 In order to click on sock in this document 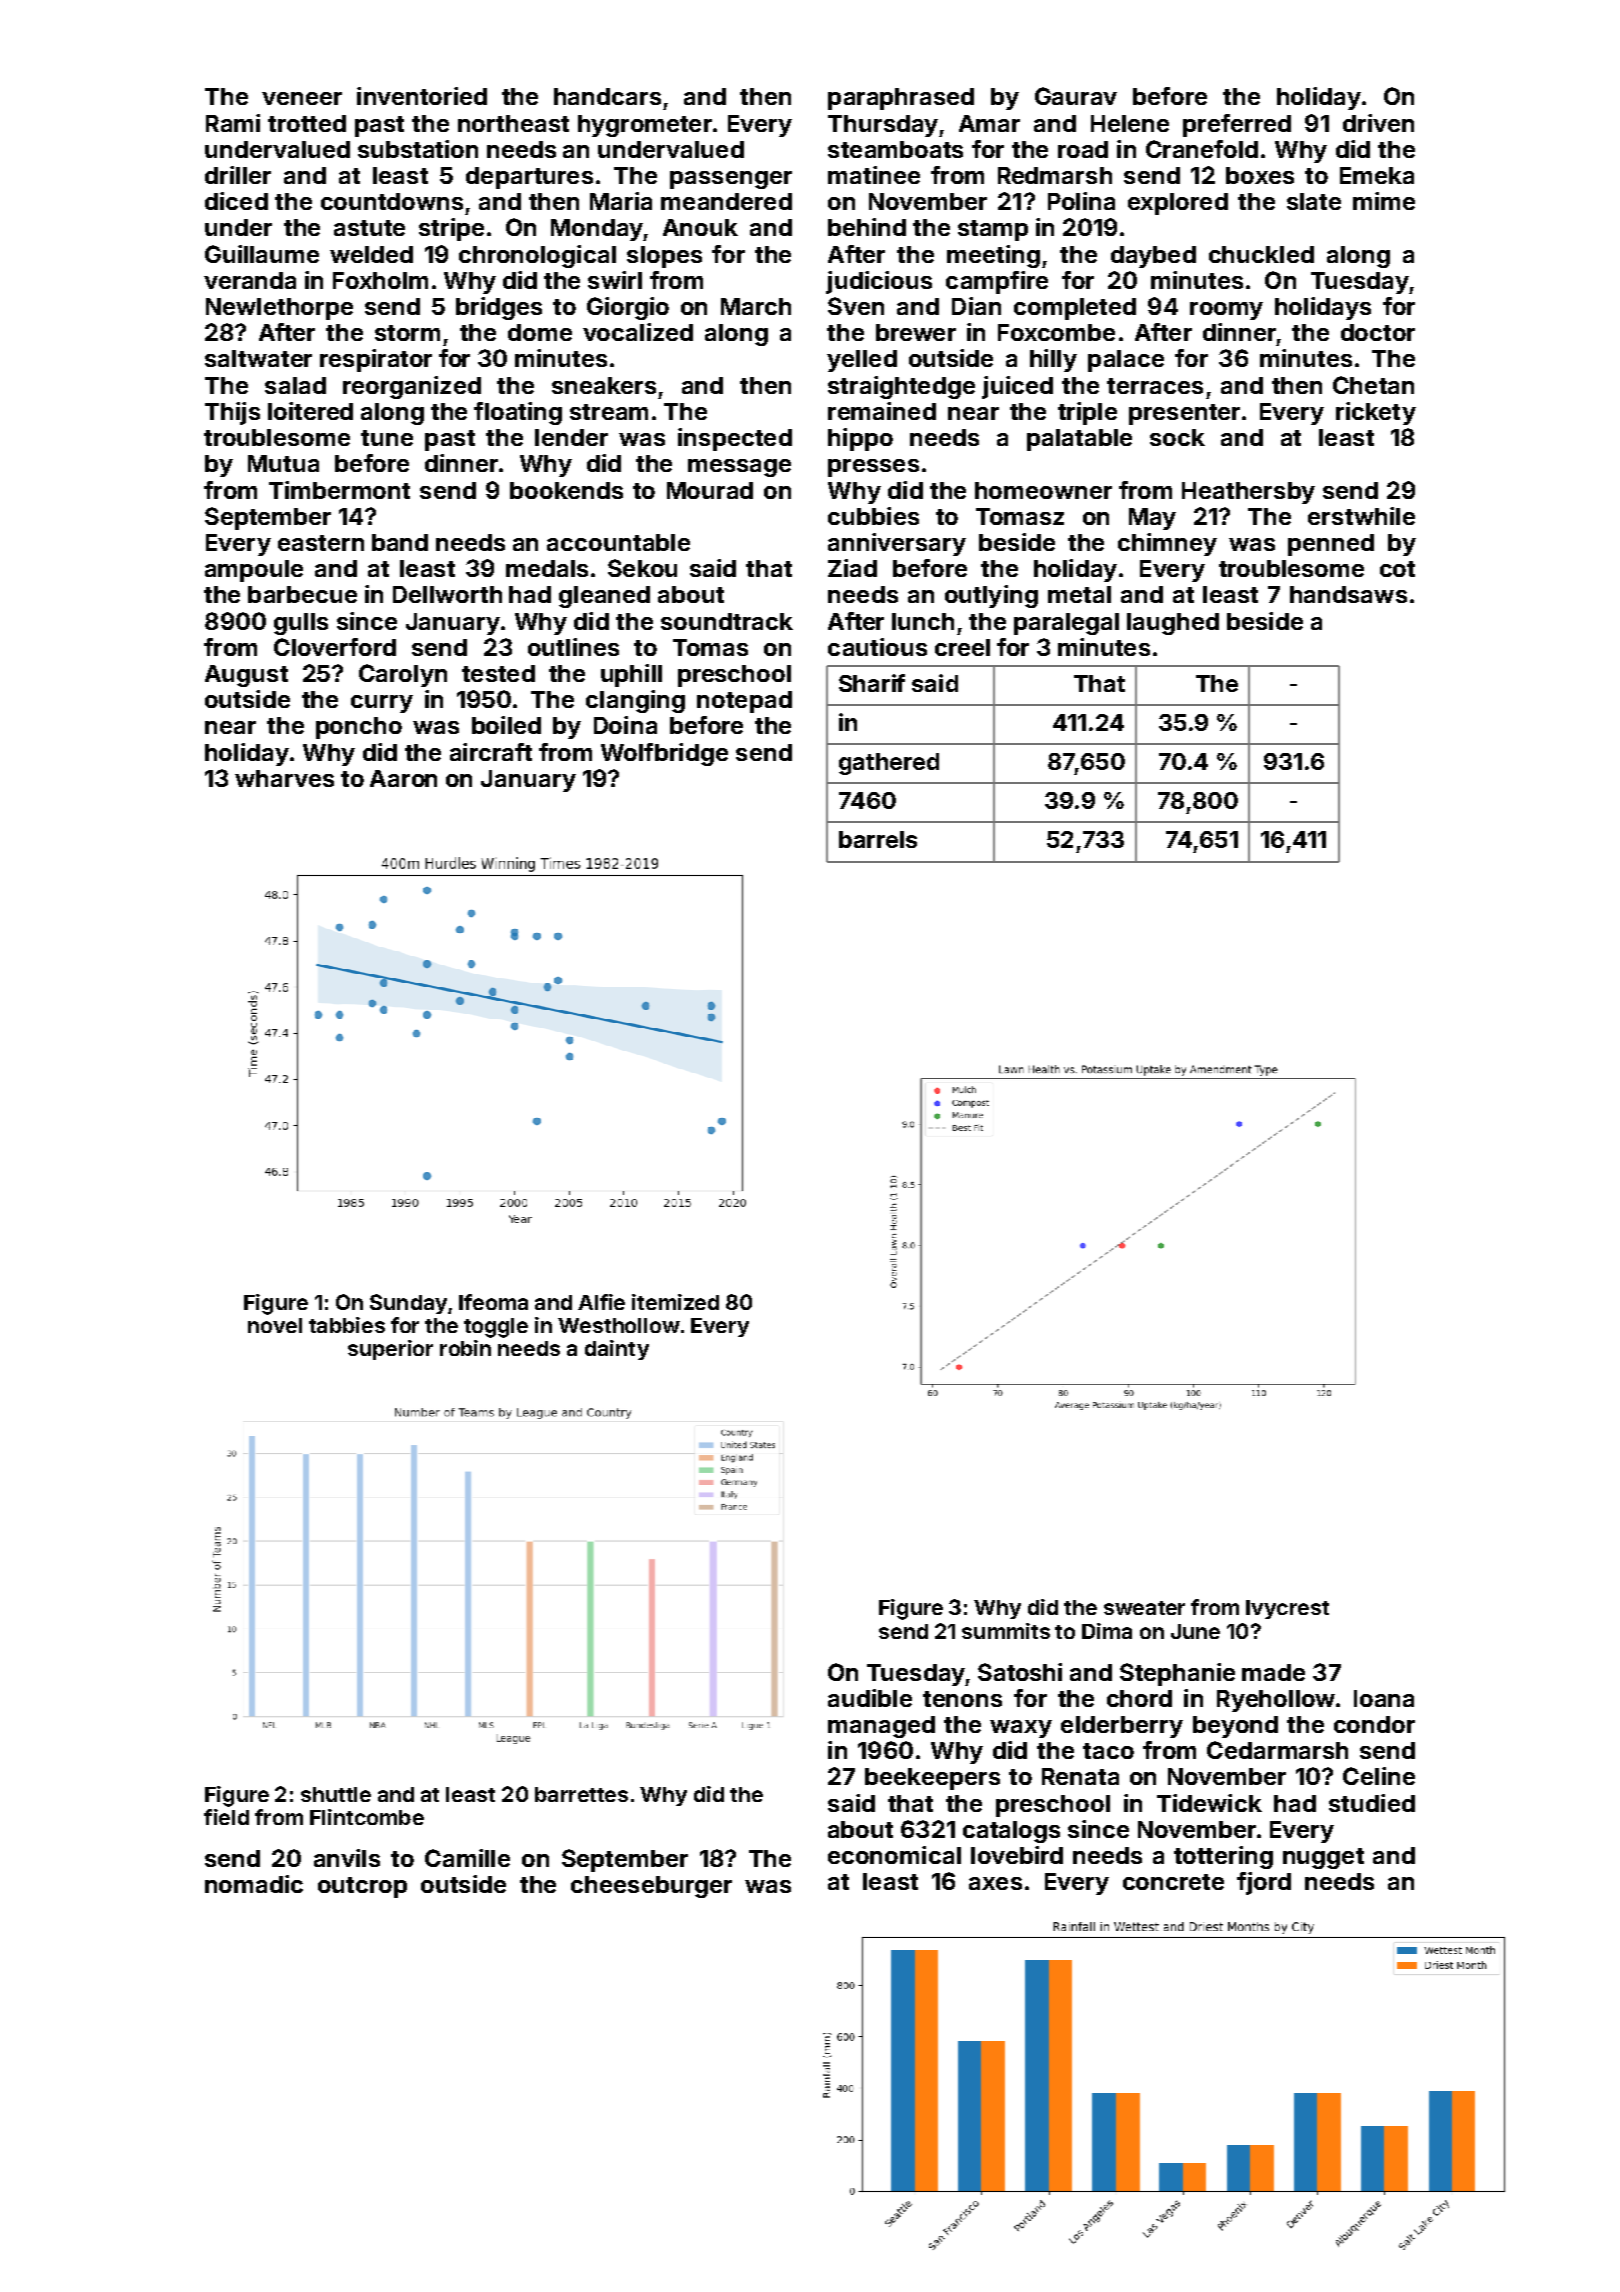, I will do `click(1177, 437)`.
